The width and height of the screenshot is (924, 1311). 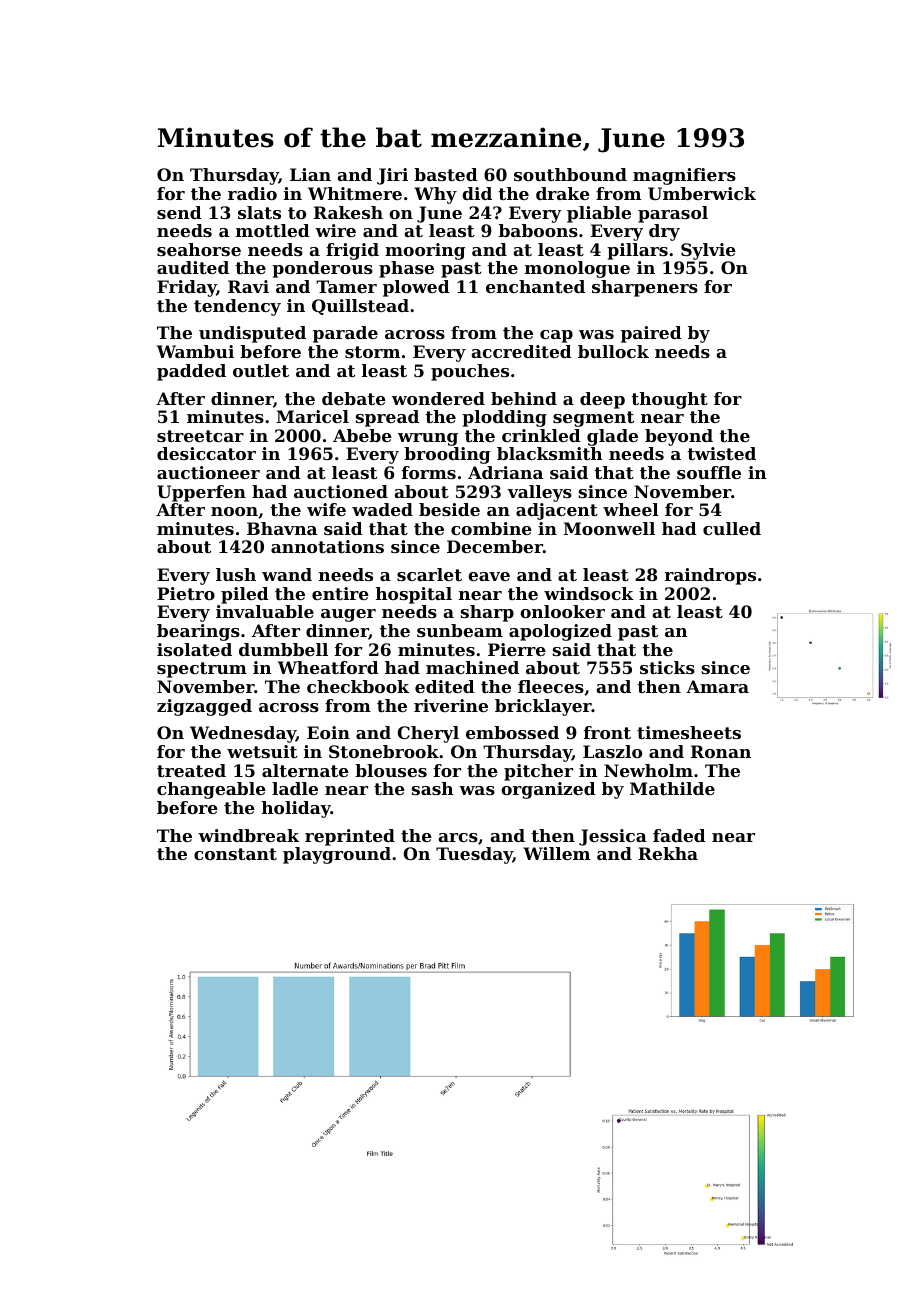 What do you see at coordinates (721, 751) in the screenshot?
I see `Ronan` at bounding box center [721, 751].
